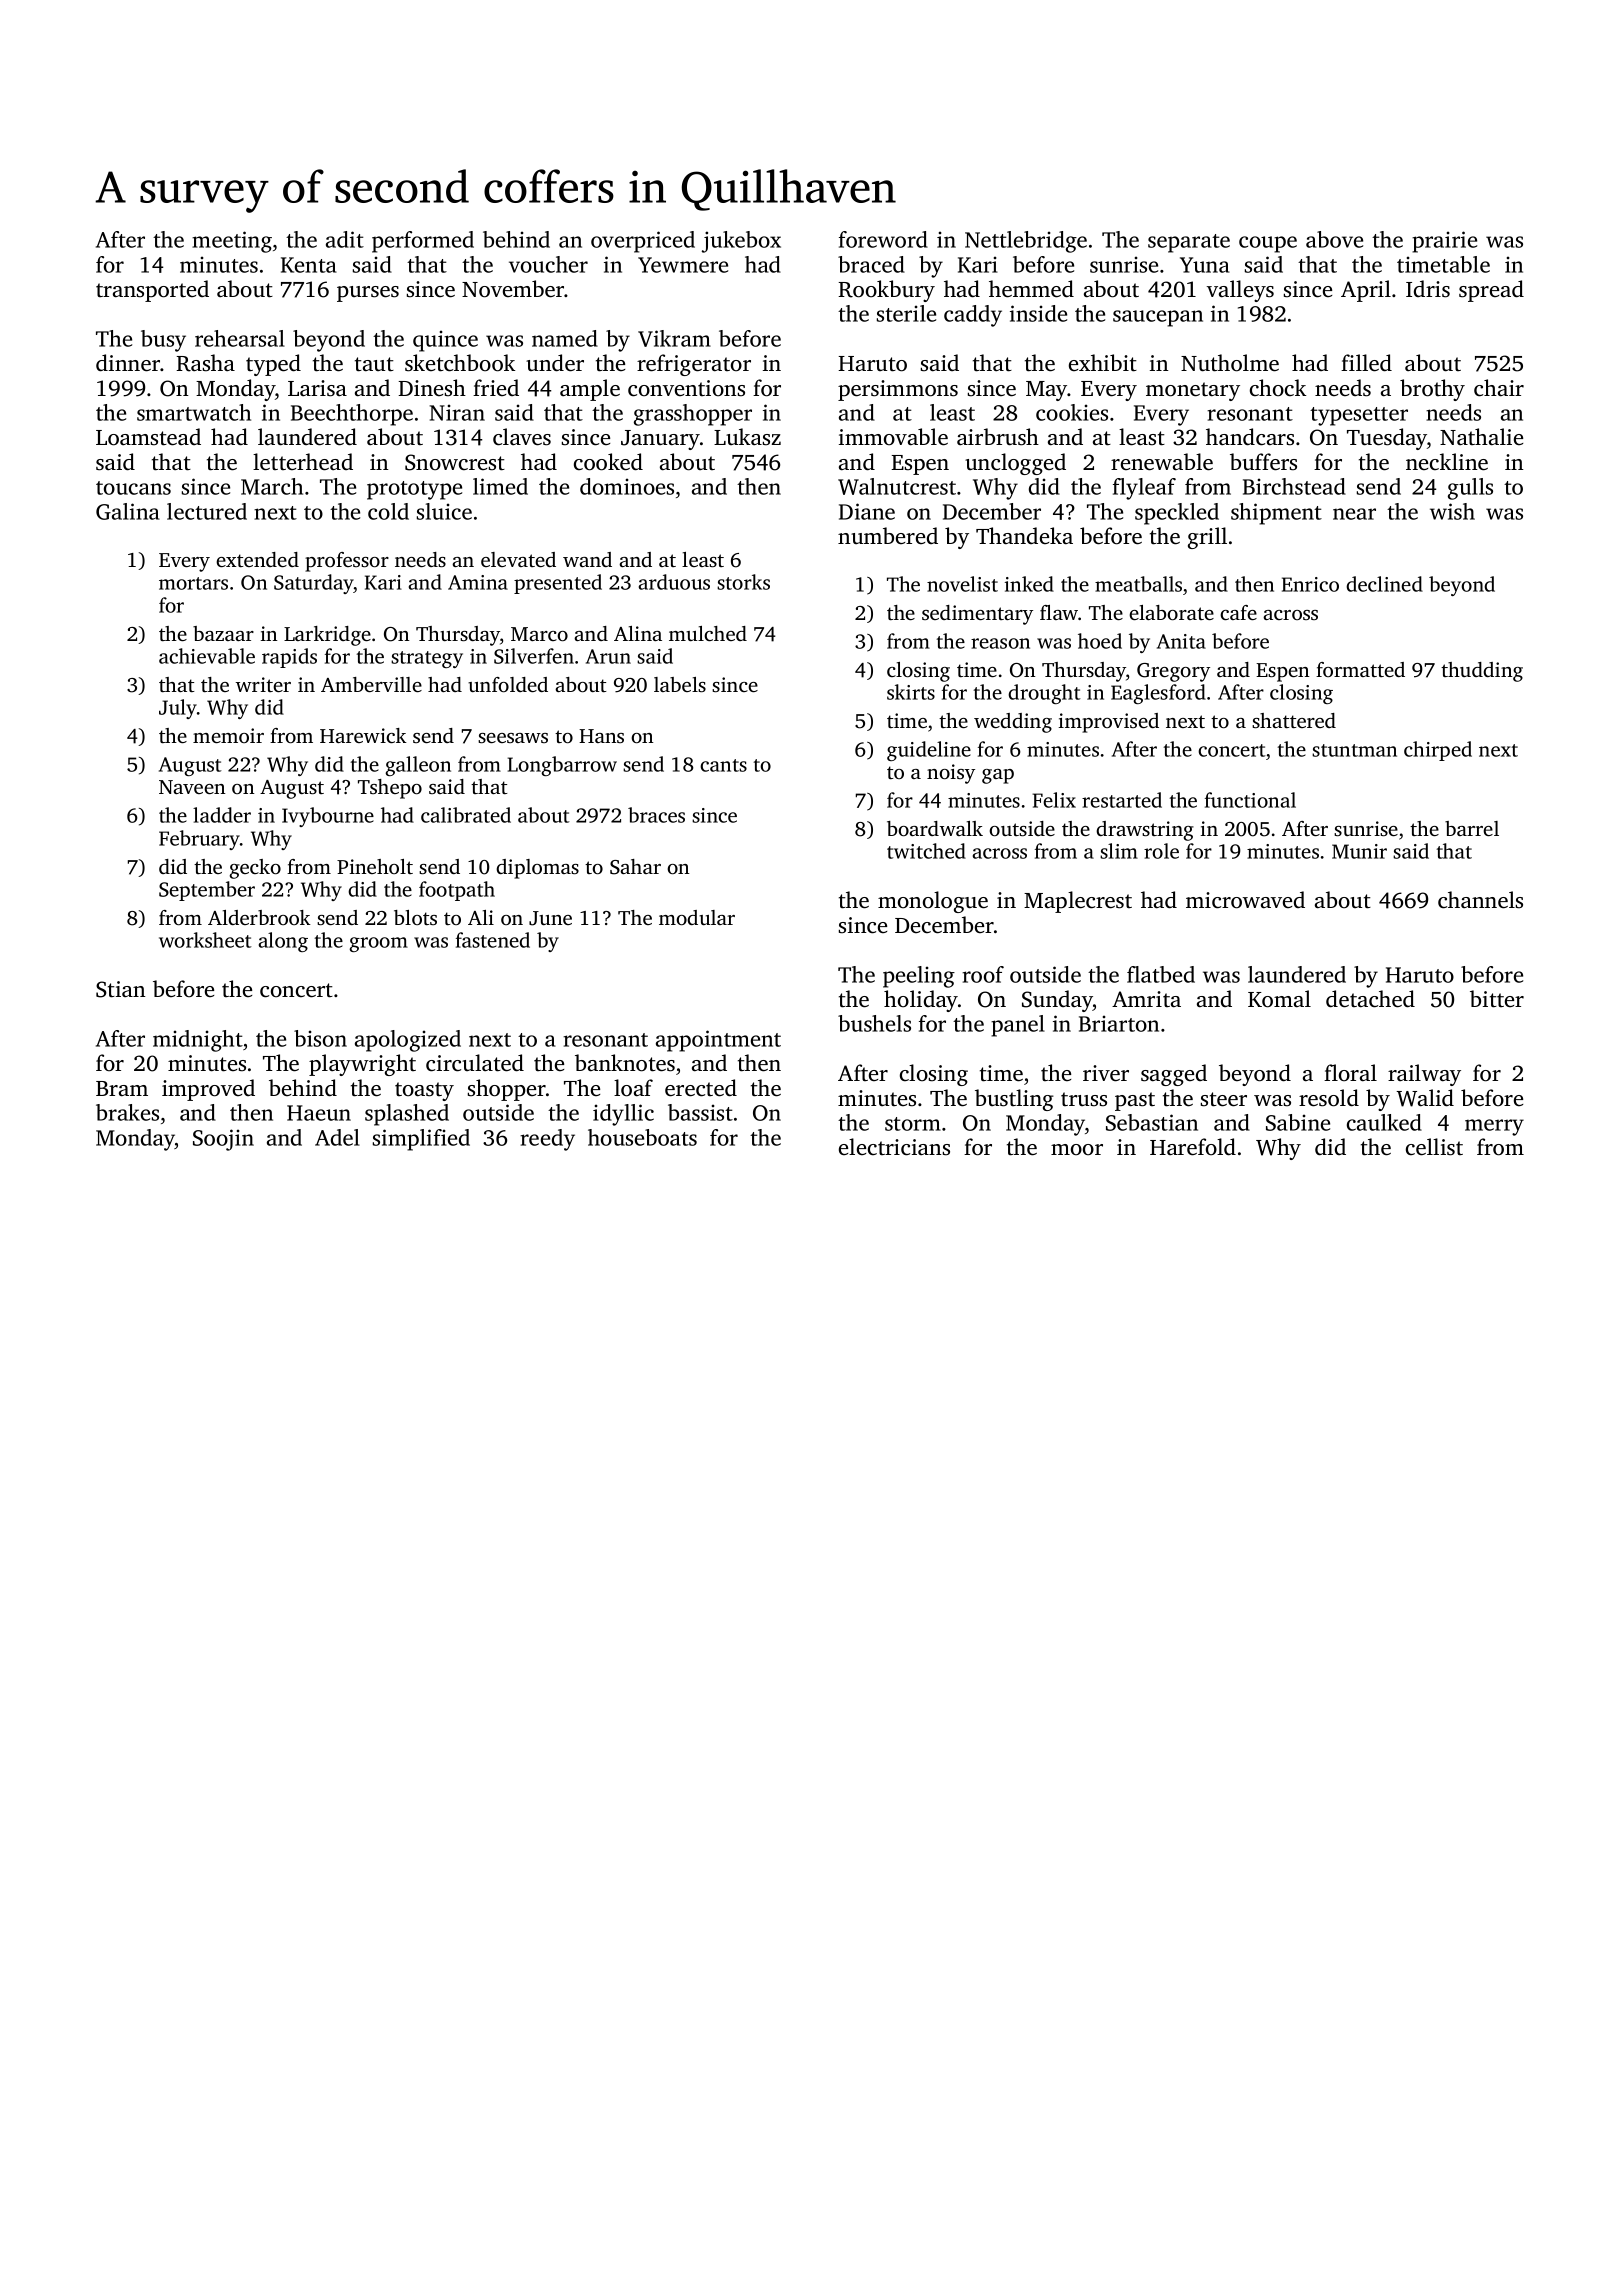 The width and height of the screenshot is (1620, 2292). What do you see at coordinates (1472, 828) in the screenshot?
I see `barrel` at bounding box center [1472, 828].
